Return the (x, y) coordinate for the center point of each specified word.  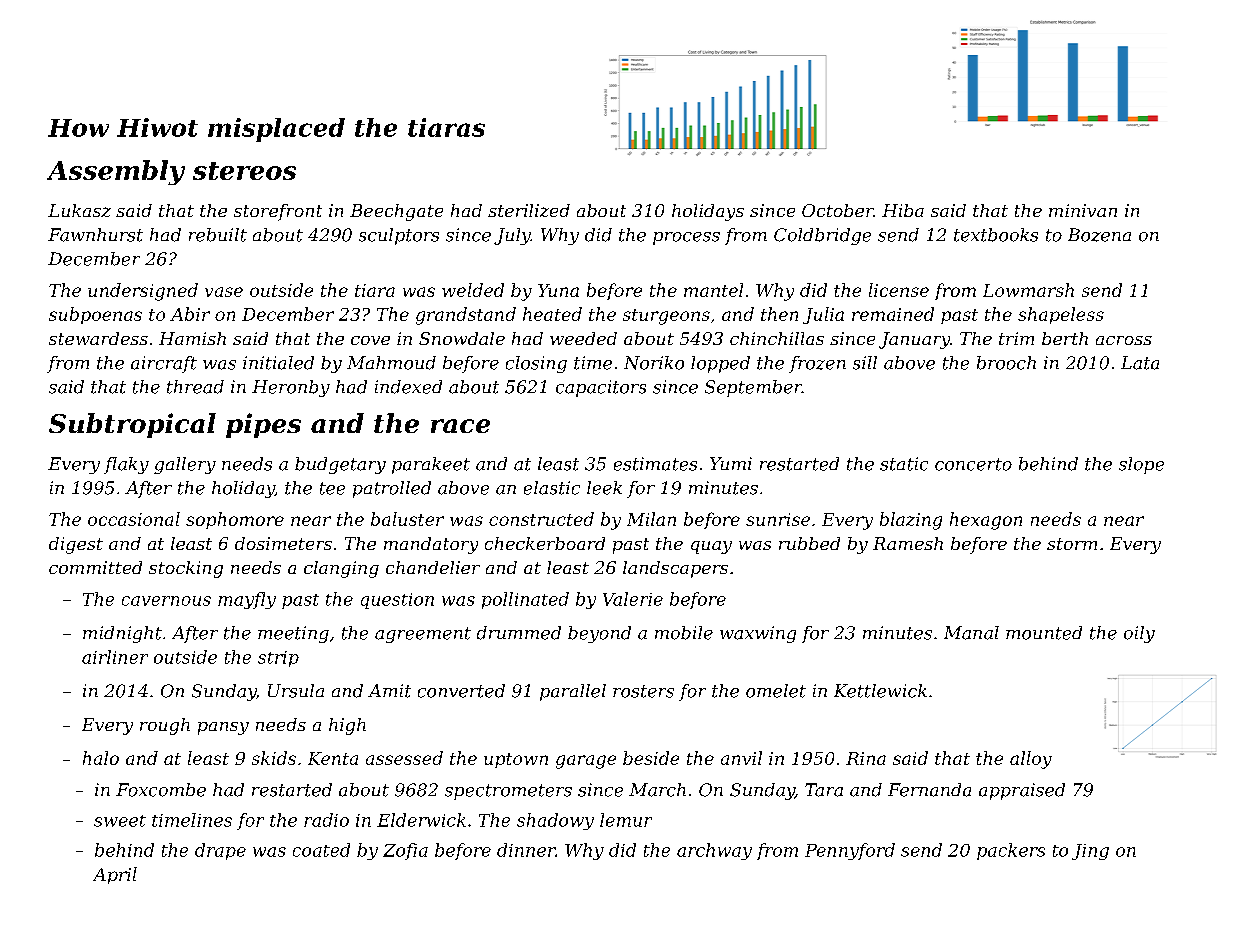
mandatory (431, 545)
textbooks (996, 235)
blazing (911, 521)
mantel (713, 290)
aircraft (164, 364)
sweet (120, 821)
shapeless (1061, 315)
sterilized (529, 210)
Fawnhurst (95, 235)
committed (95, 567)
